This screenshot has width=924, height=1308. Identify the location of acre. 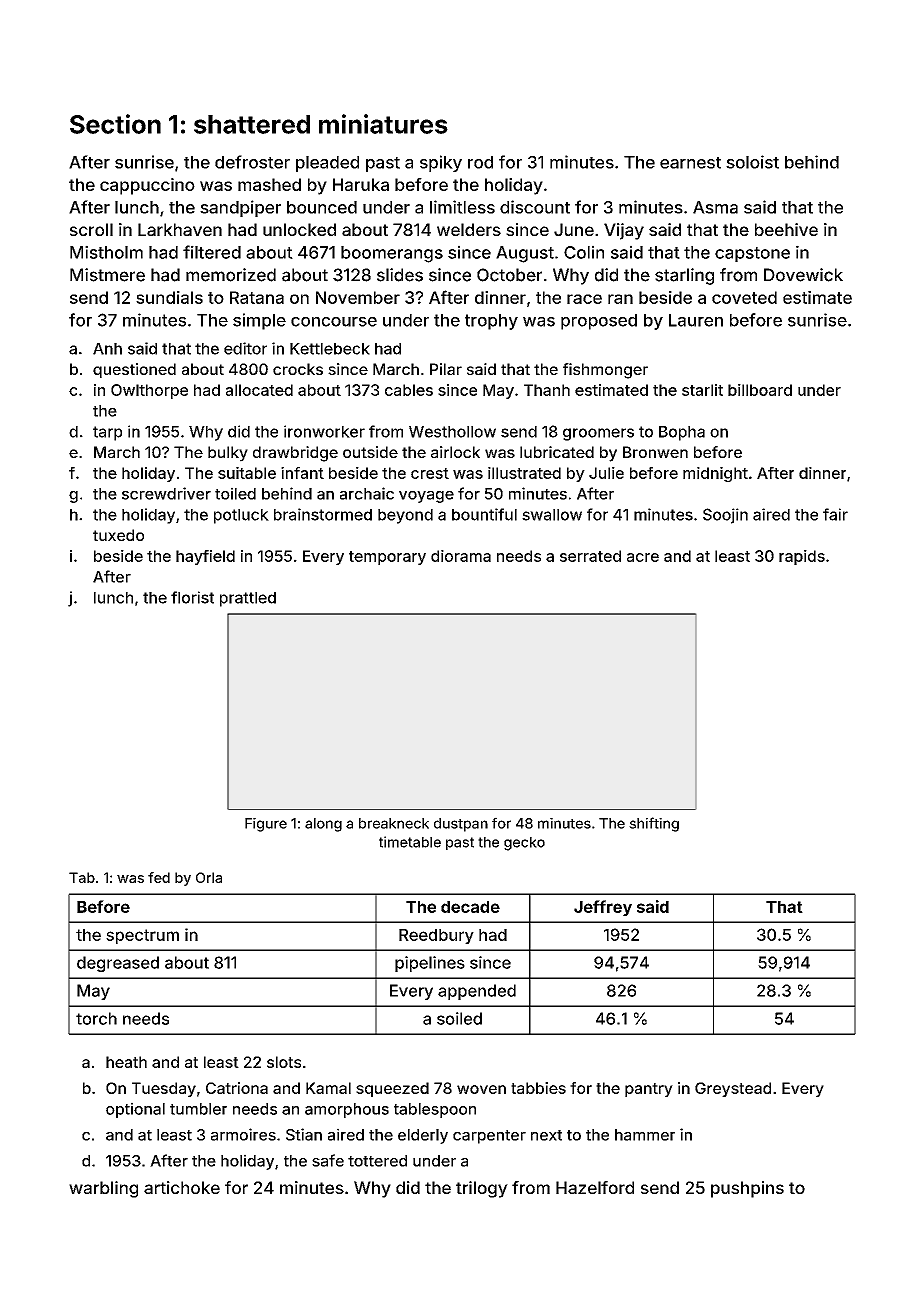
(643, 557).
